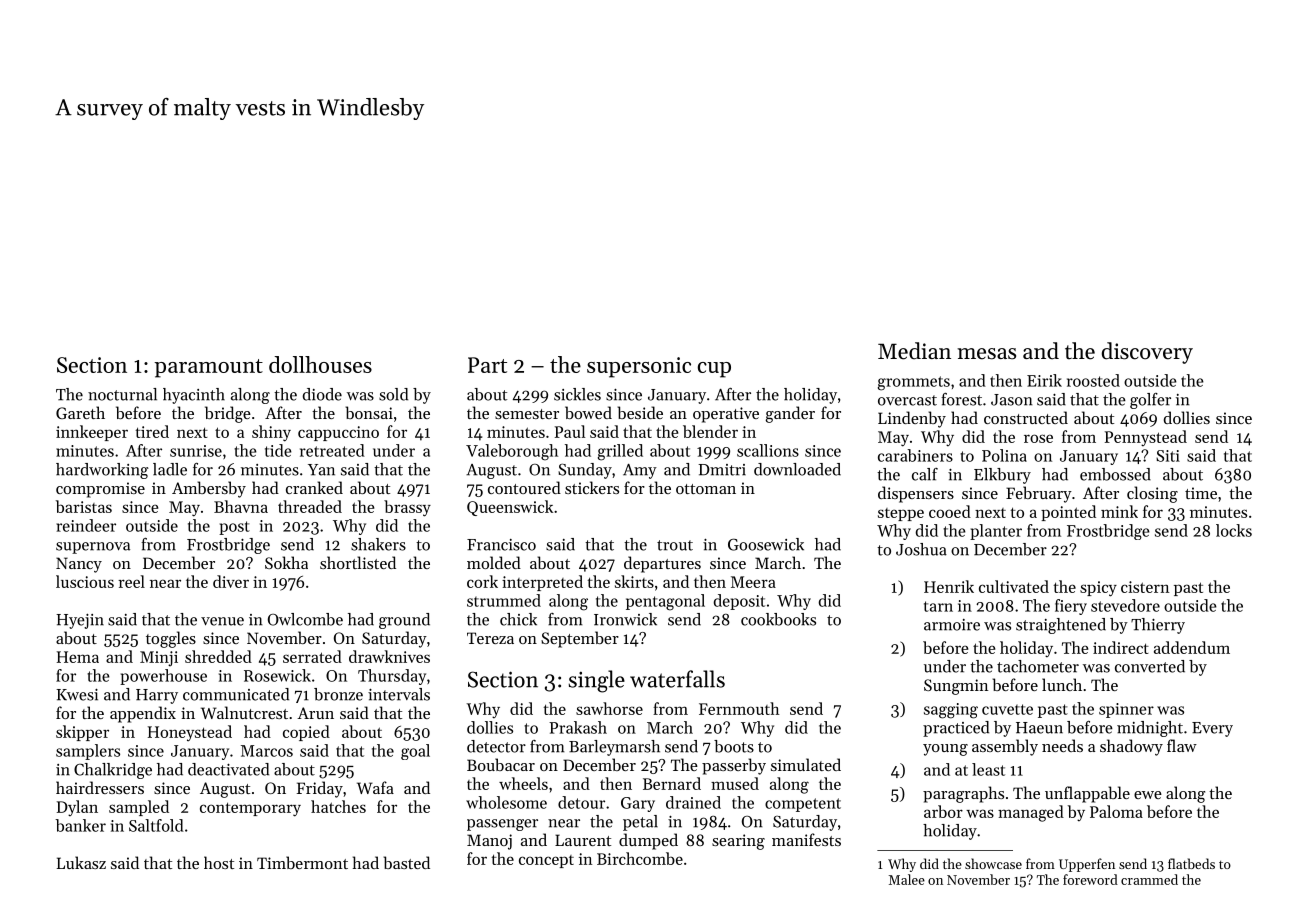 The height and width of the screenshot is (924, 1308). I want to click on mink, so click(1119, 511).
